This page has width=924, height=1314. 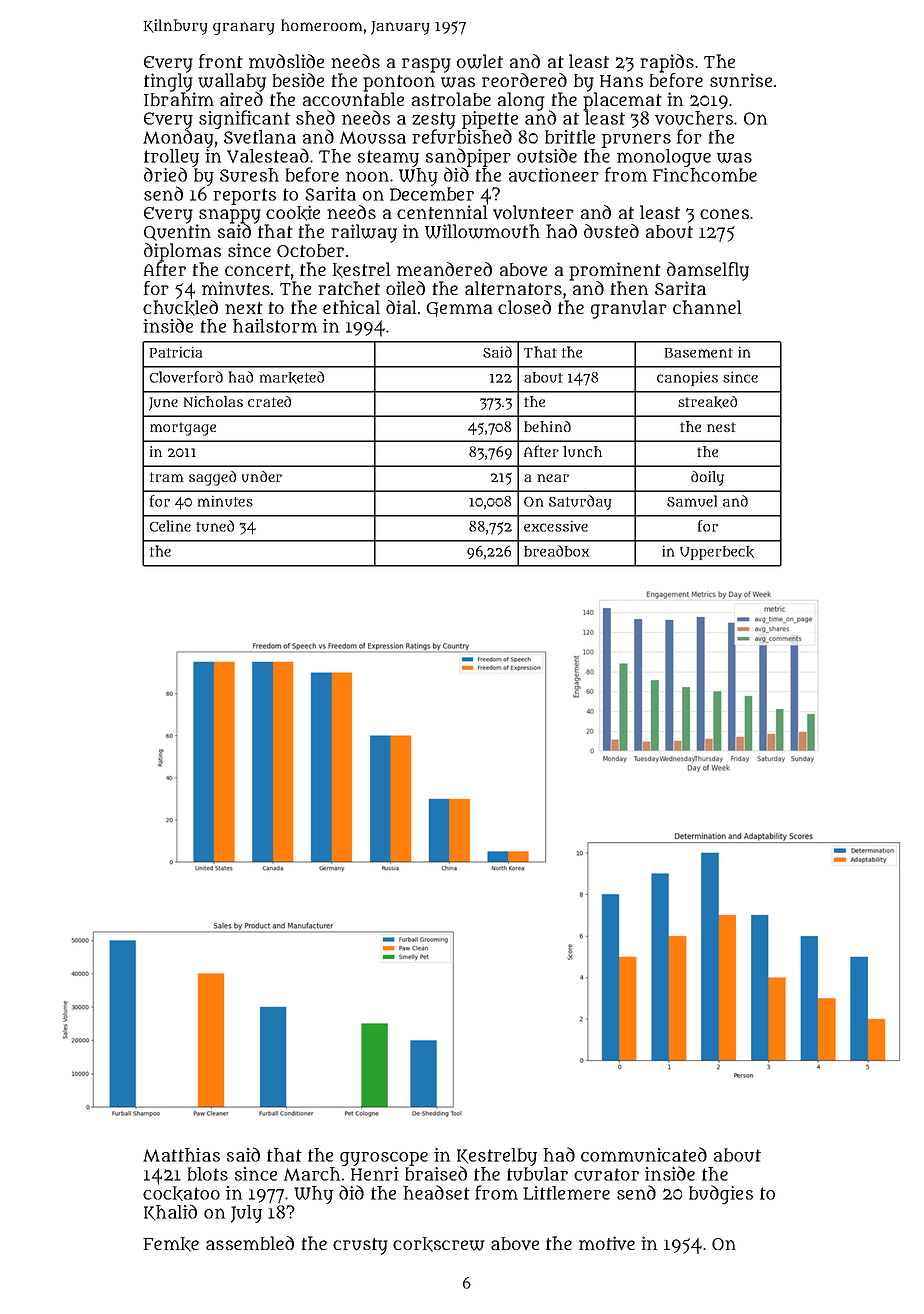 What do you see at coordinates (292, 377) in the page?
I see `marketed` at bounding box center [292, 377].
